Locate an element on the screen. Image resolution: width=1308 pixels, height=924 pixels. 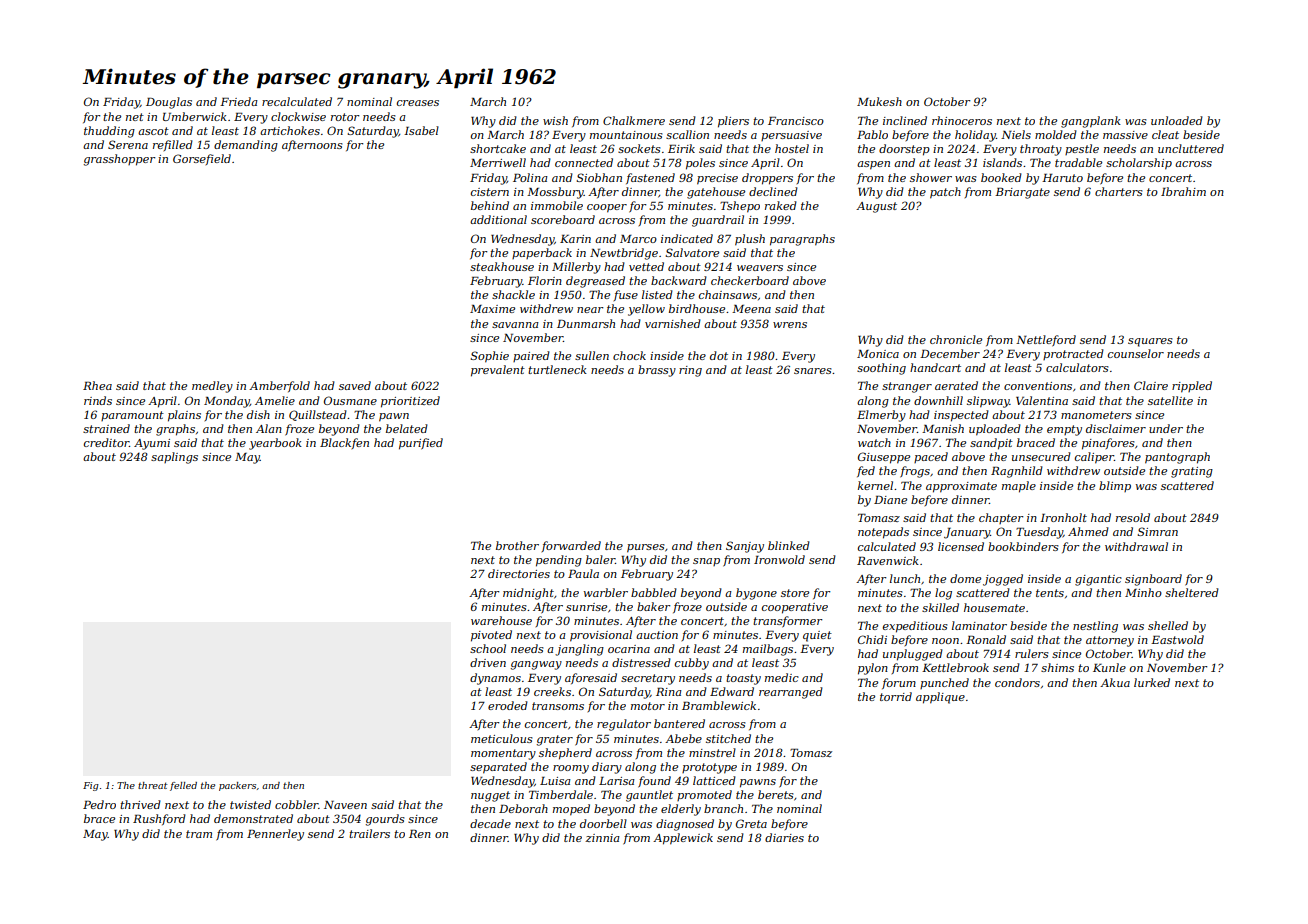
grater is located at coordinates (555, 740).
